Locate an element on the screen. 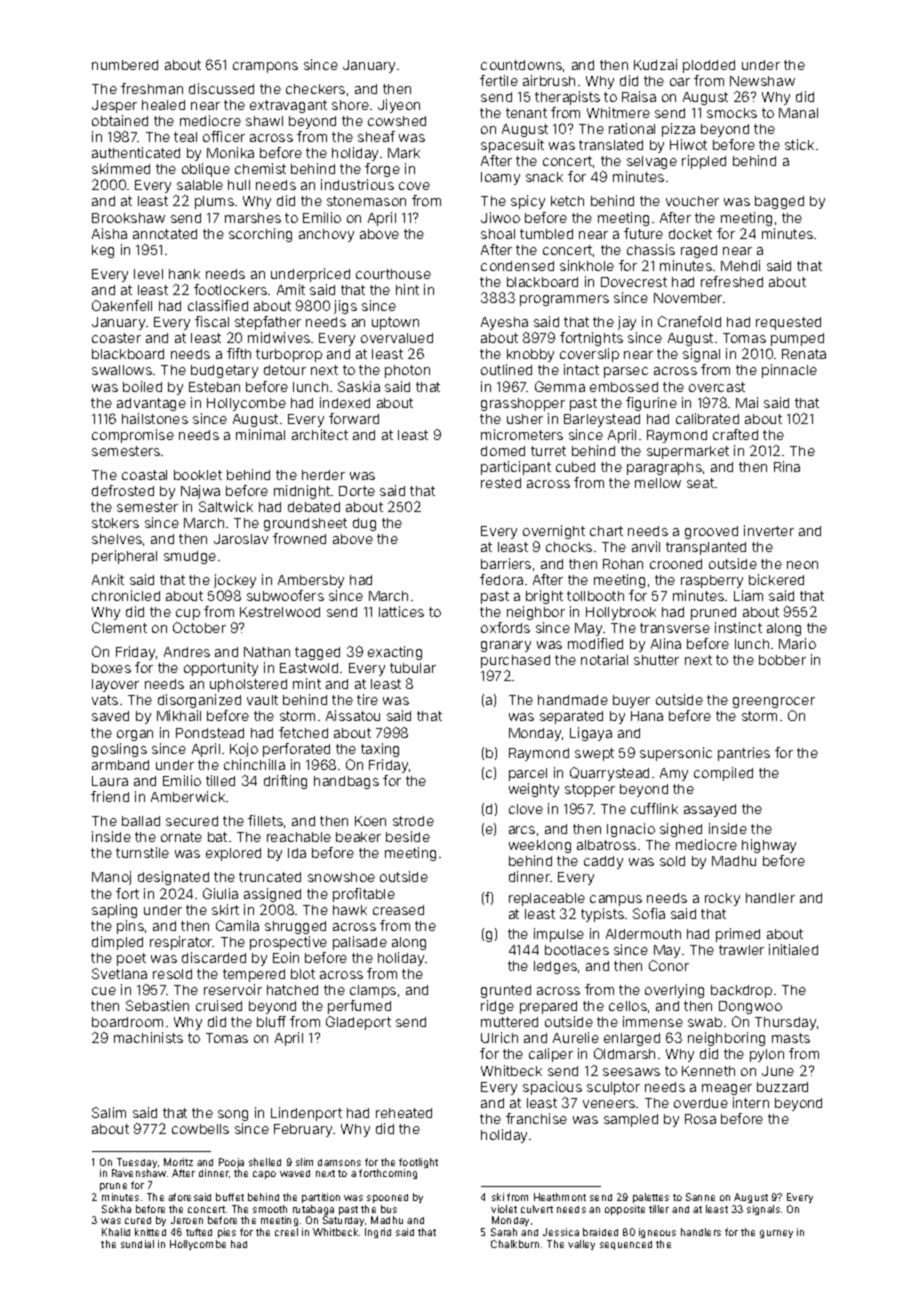 This screenshot has width=924, height=1308. igneous is located at coordinates (657, 1233).
